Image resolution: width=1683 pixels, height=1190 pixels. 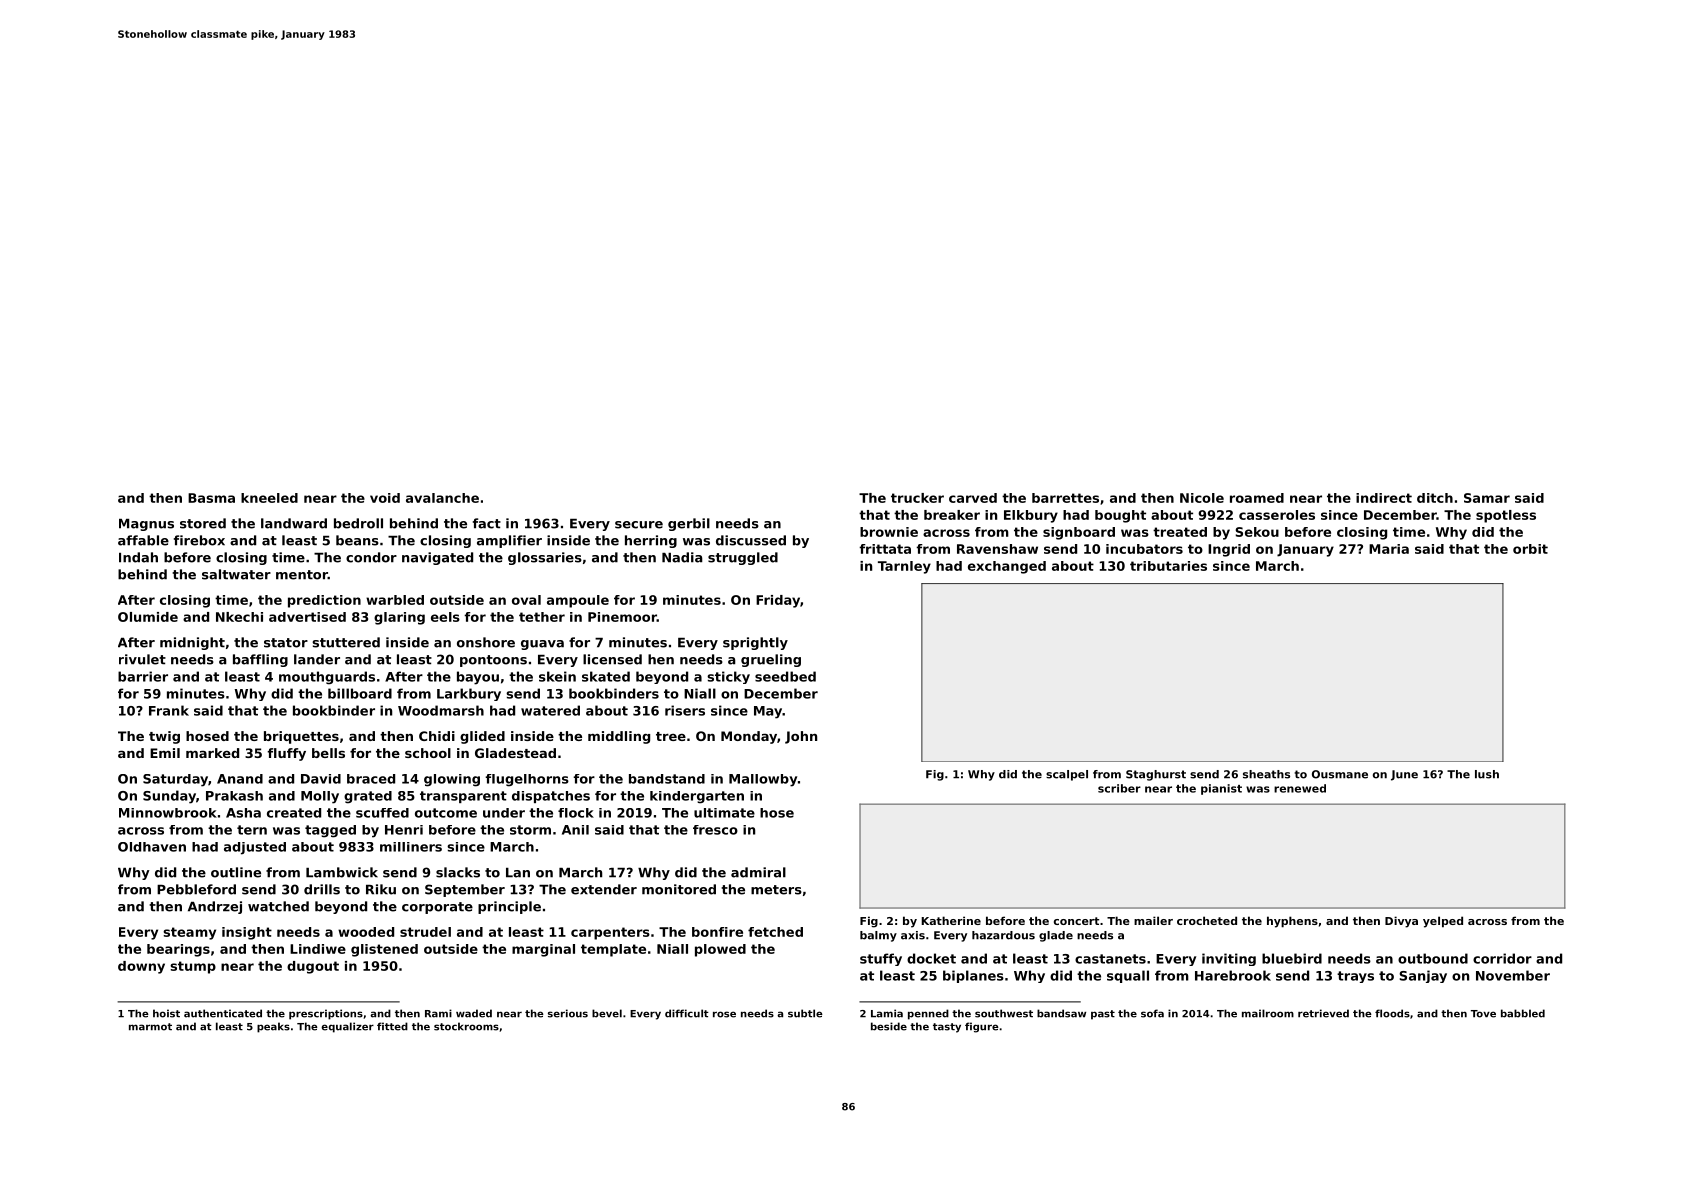 What do you see at coordinates (606, 676) in the screenshot?
I see `skated` at bounding box center [606, 676].
